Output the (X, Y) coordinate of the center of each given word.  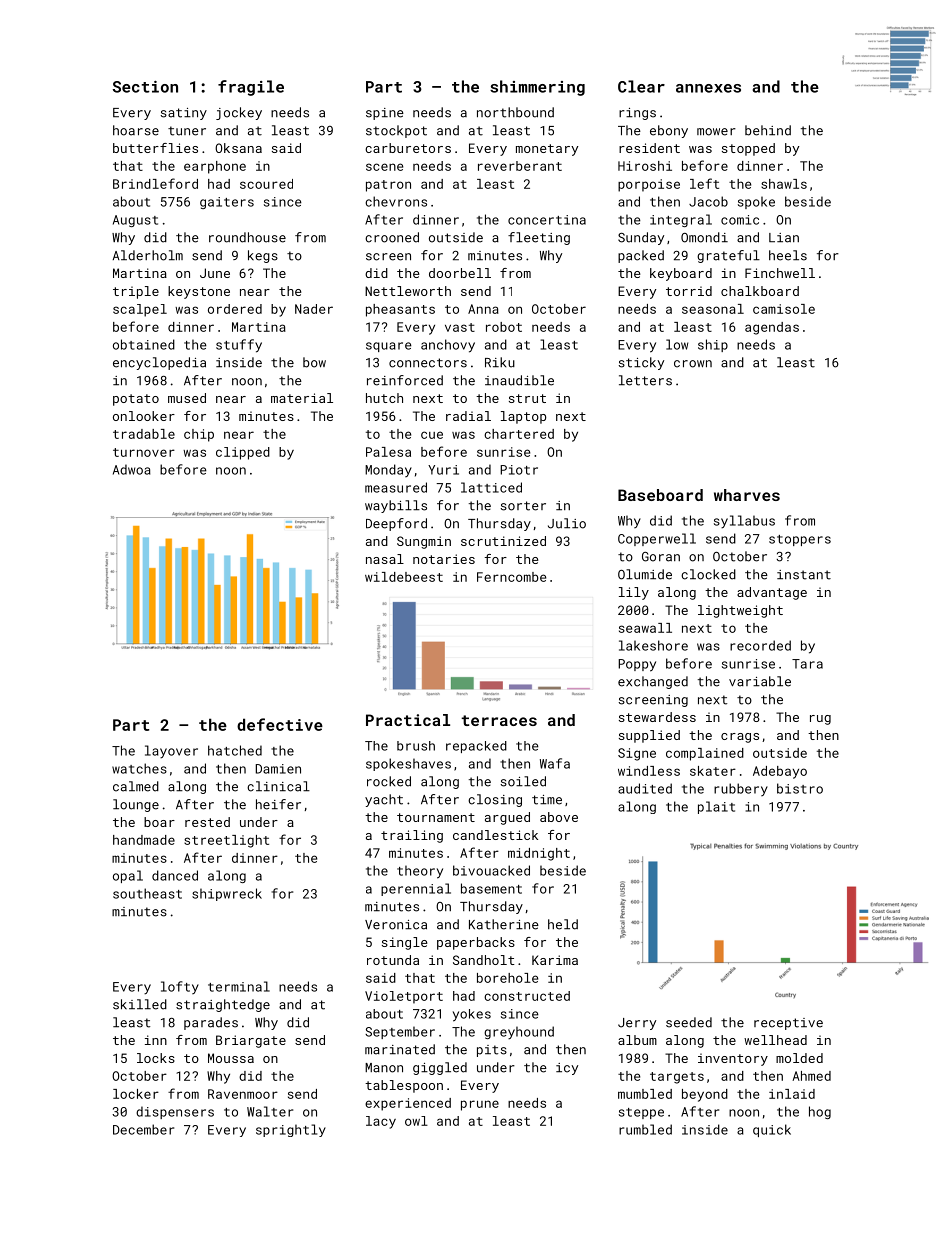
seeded (689, 1022)
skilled (140, 1004)
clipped (243, 453)
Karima (555, 960)
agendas (772, 328)
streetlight (226, 841)
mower (716, 132)
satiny (184, 114)
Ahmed (811, 1076)
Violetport (404, 997)
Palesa (388, 452)
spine (385, 114)
